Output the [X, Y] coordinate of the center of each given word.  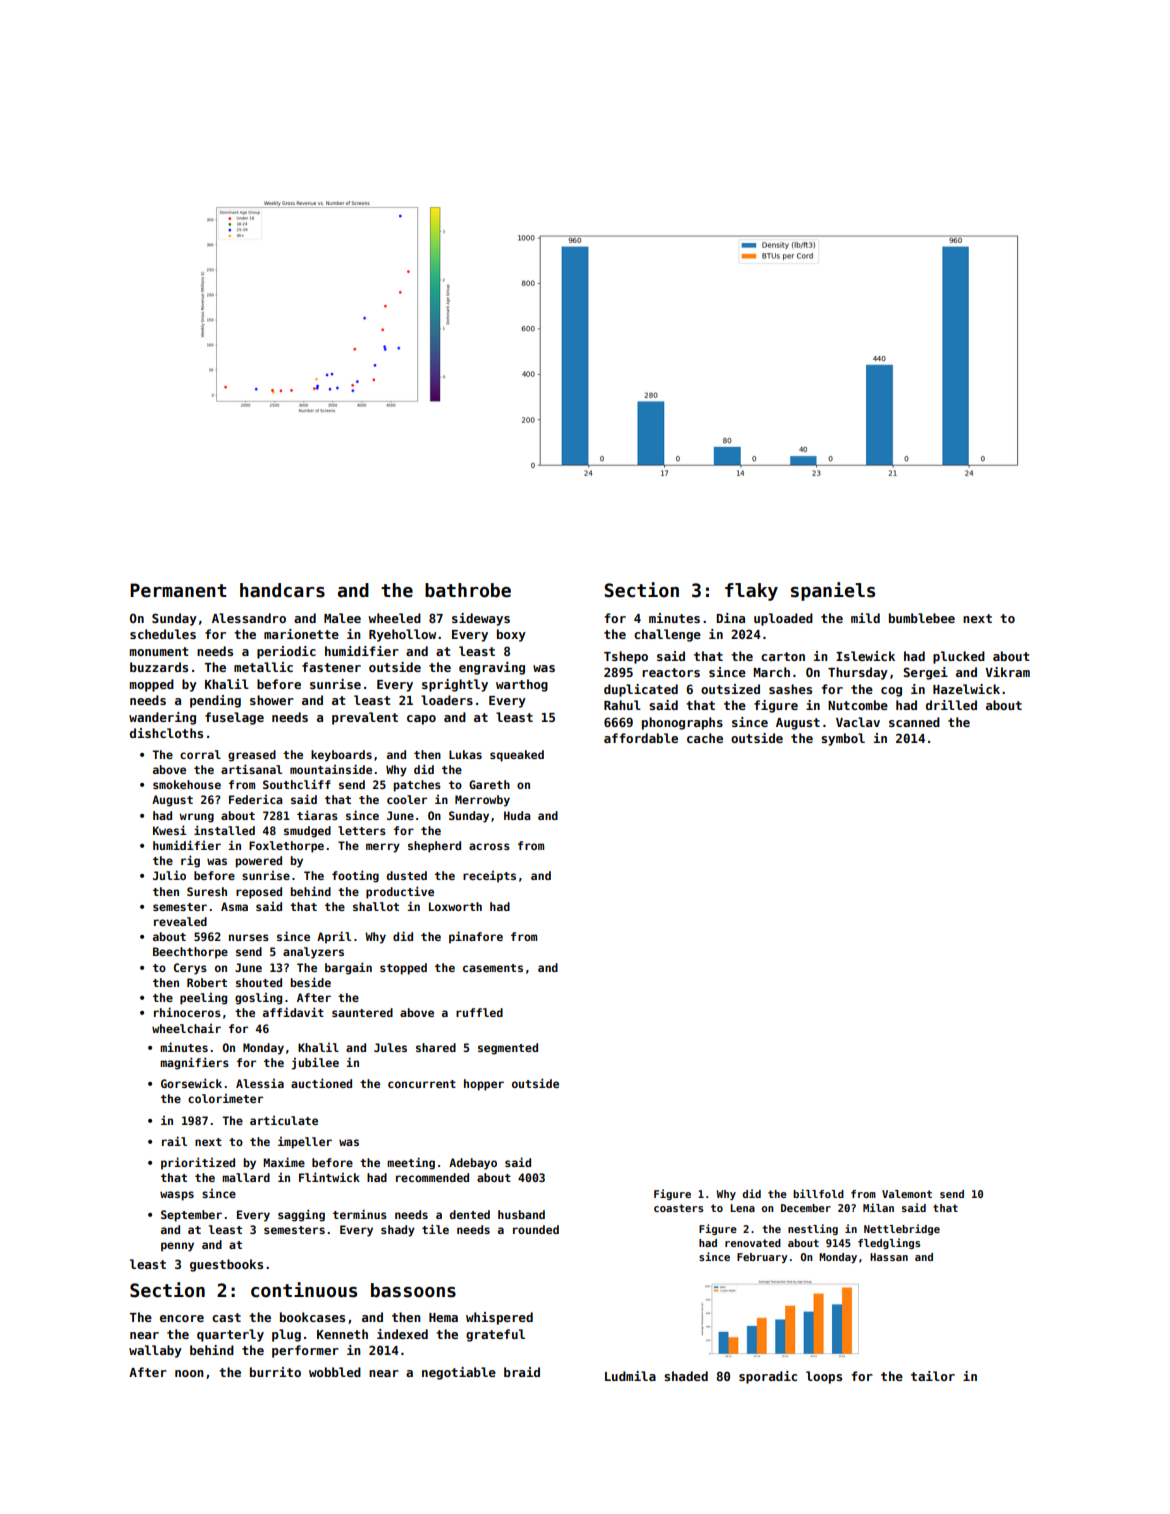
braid [522, 1372]
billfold [818, 1193]
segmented [508, 1049]
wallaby [155, 1351]
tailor [933, 1376]
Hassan [889, 1257]
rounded [536, 1229]
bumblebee [922, 618]
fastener [331, 667]
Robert [207, 982]
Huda [517, 815]
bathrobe [468, 590]
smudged [307, 832]
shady [398, 1231]
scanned [914, 722]
